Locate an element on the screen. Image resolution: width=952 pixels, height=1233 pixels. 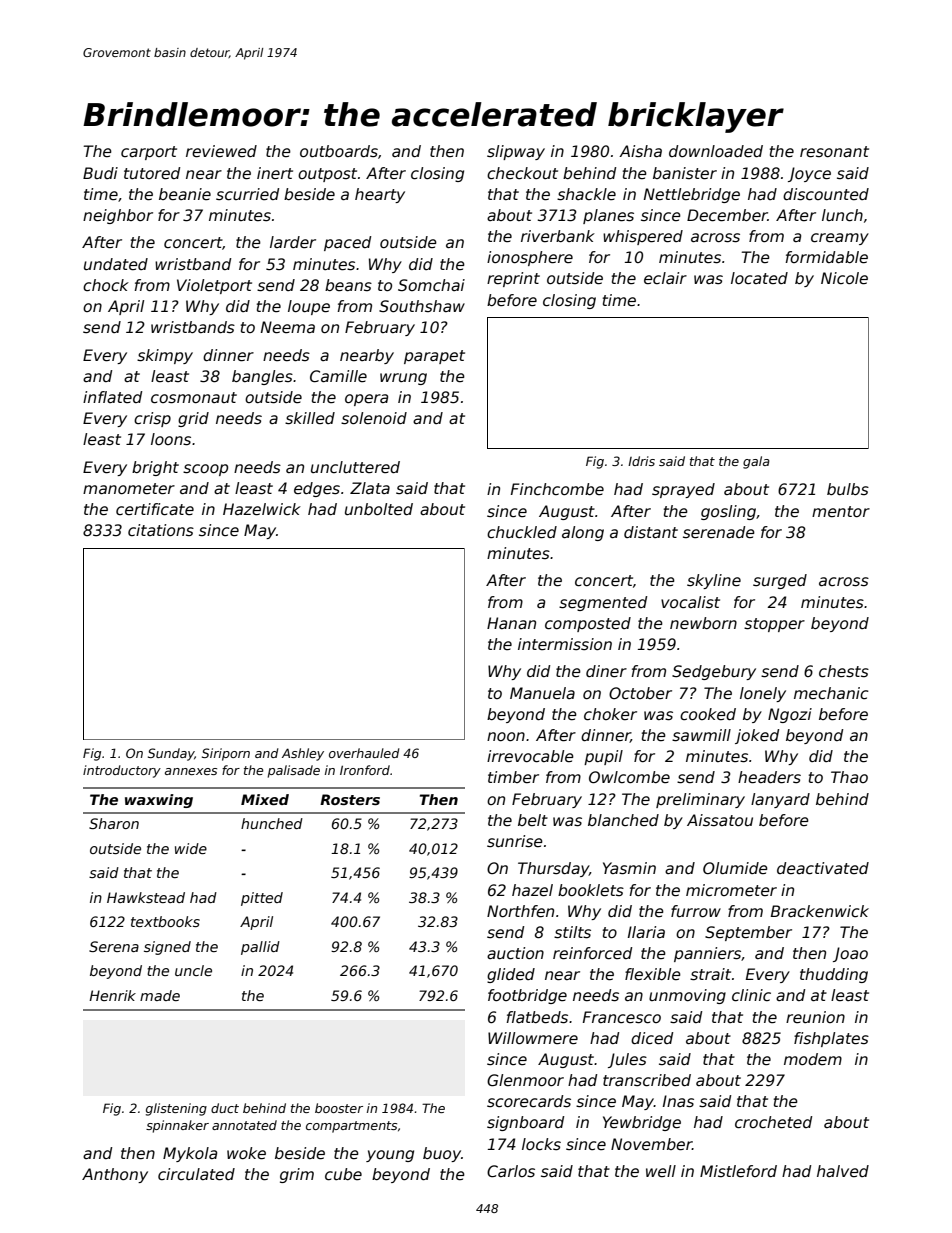
bulbs is located at coordinates (848, 489).
